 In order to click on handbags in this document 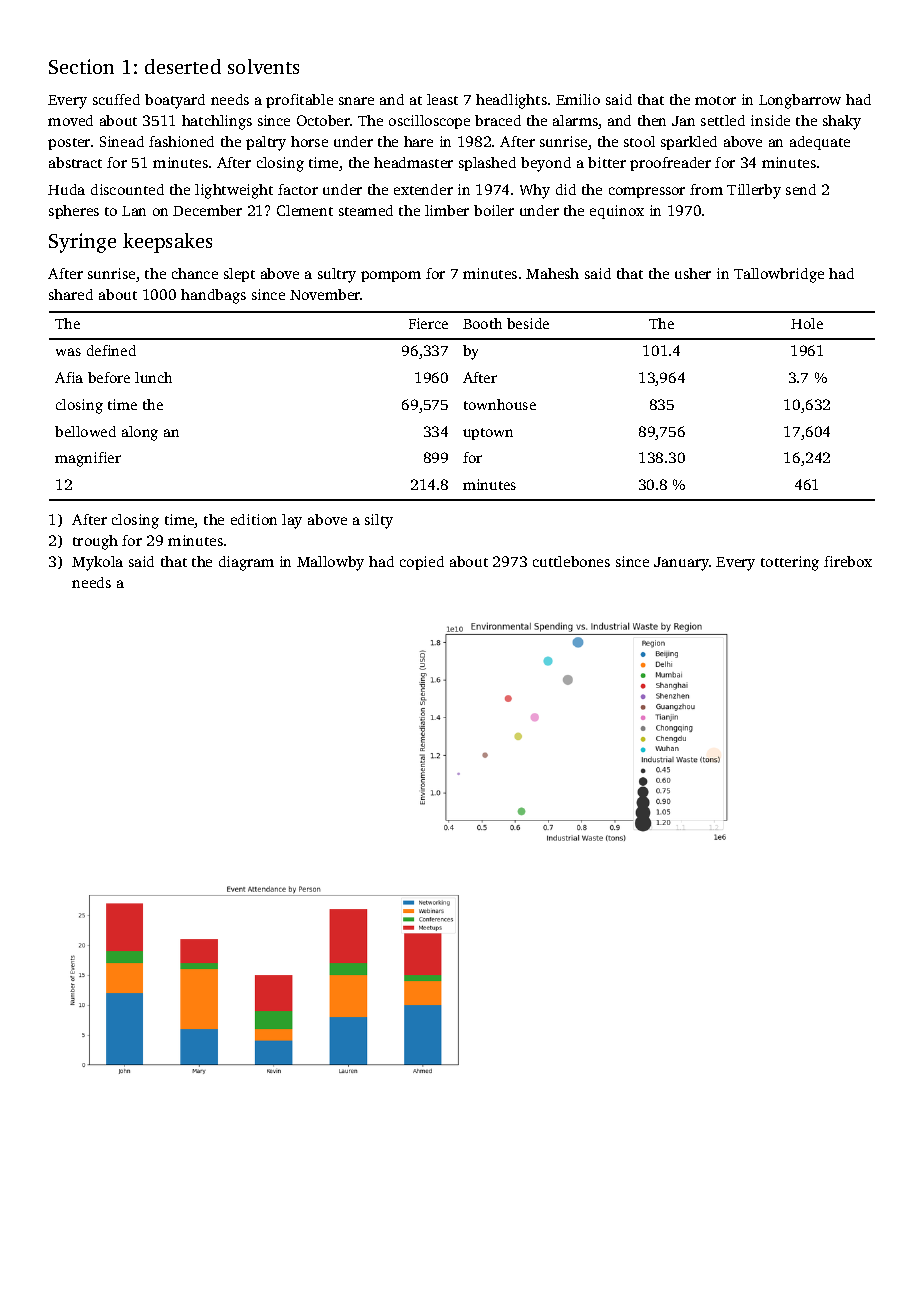, I will do `click(213, 296)`.
